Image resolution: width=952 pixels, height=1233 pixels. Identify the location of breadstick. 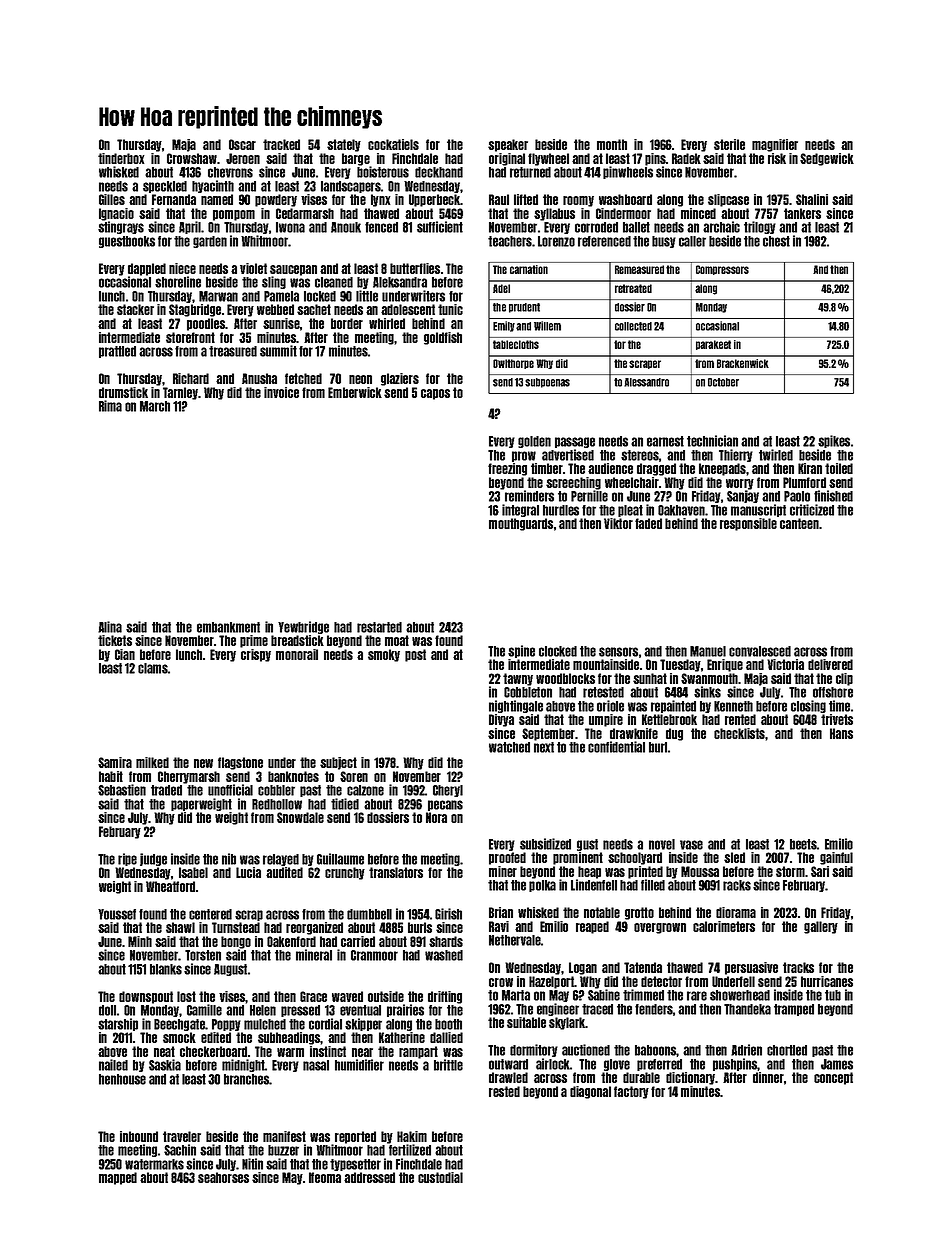
(297, 640).
